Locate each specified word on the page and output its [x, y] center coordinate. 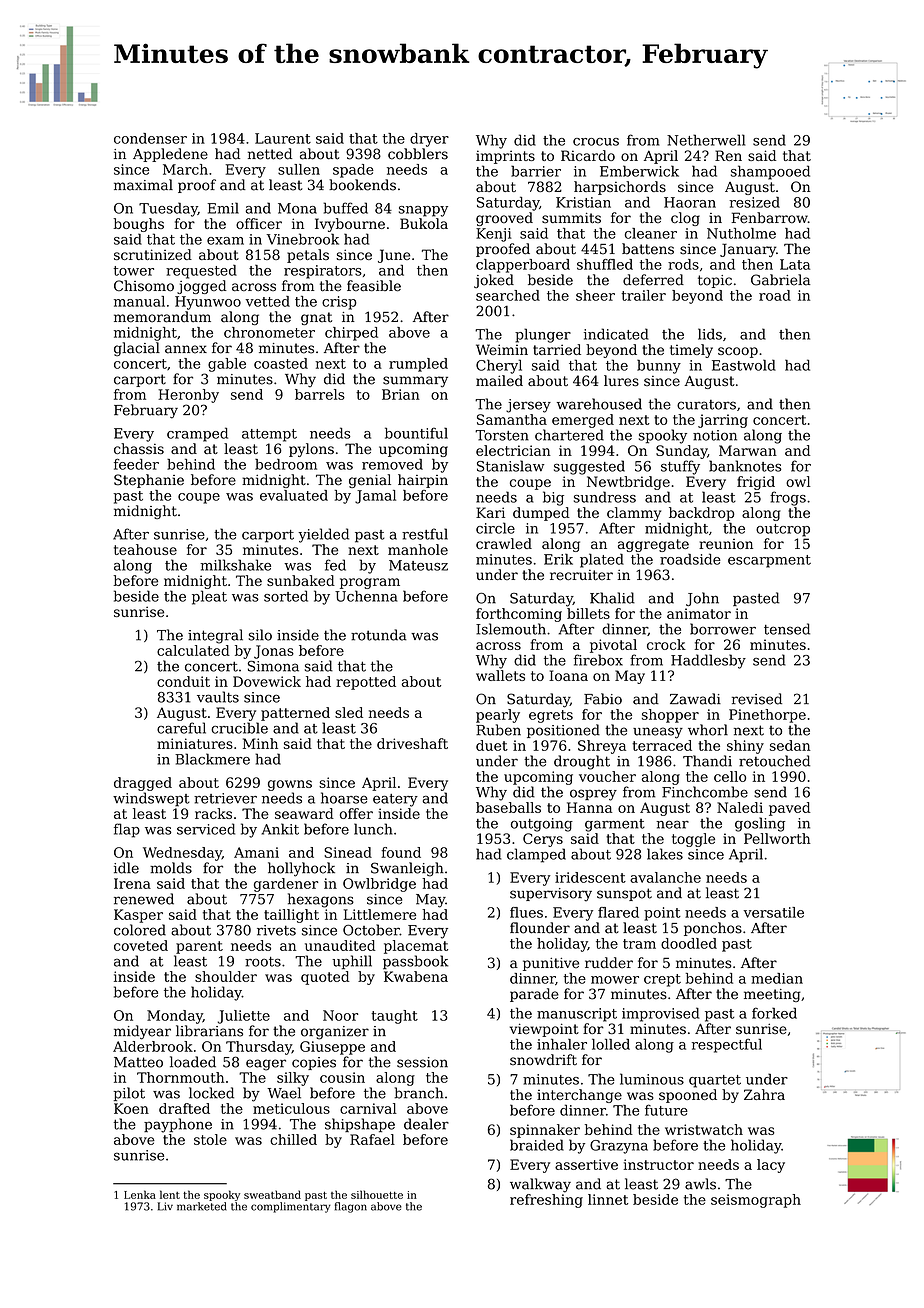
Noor [340, 1015]
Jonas [274, 652]
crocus [596, 142]
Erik [558, 559]
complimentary [291, 1207]
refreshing [546, 1201]
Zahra [764, 1094]
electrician [513, 450]
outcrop [783, 530]
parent [199, 947]
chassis [139, 448]
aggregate [653, 545]
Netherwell [706, 140]
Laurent [283, 138]
